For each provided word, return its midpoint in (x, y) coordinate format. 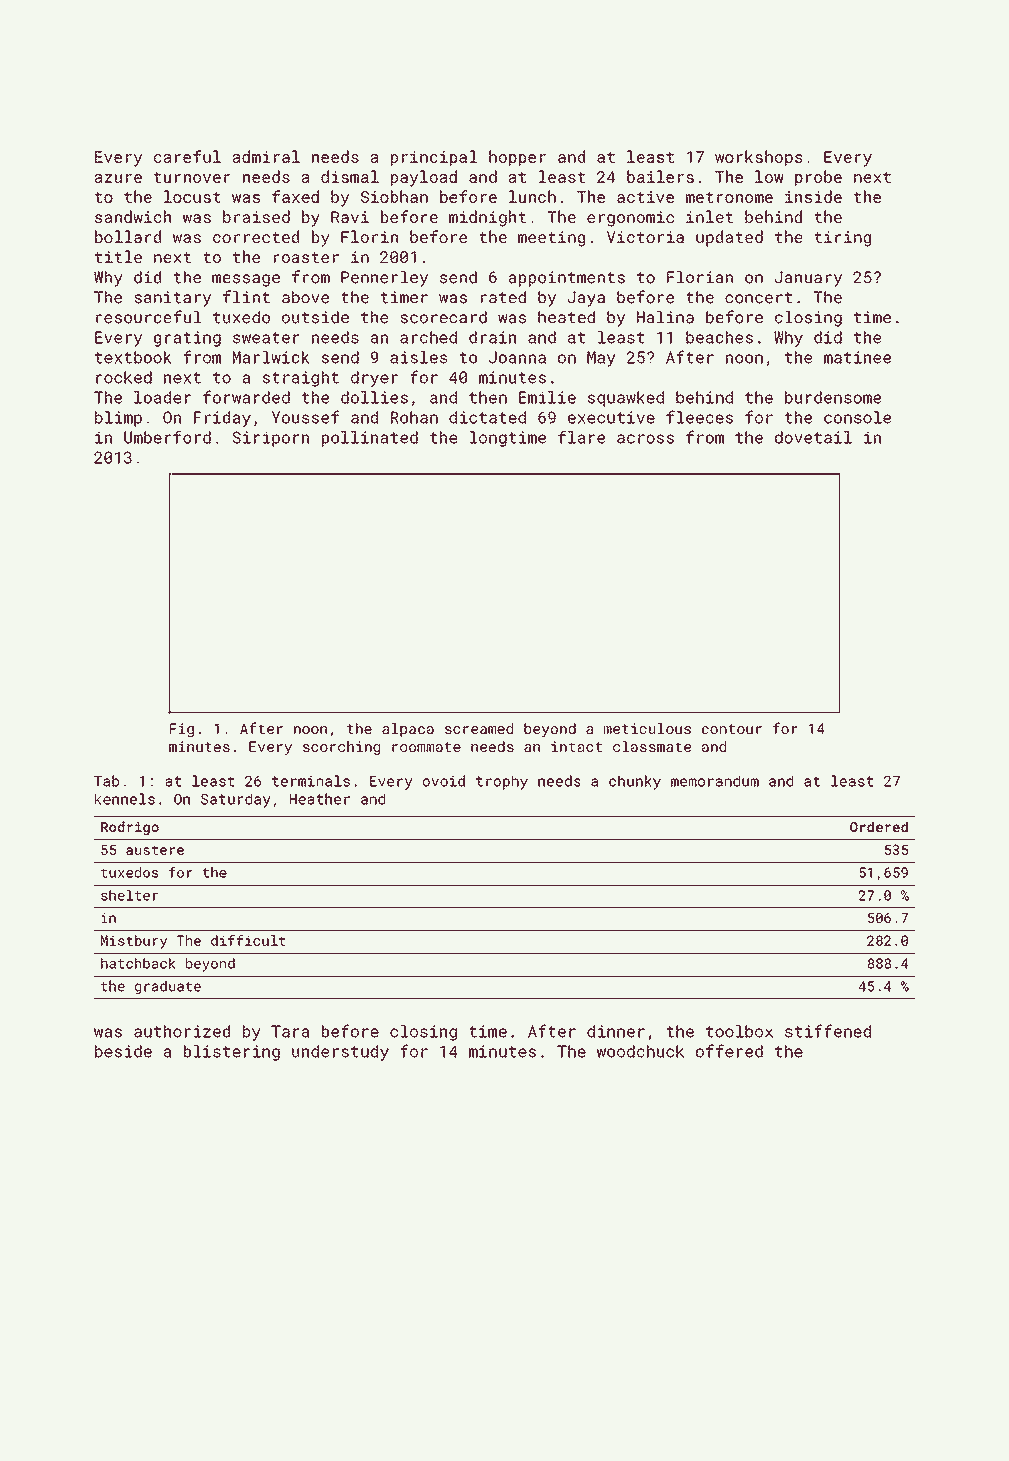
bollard (128, 236)
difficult (248, 940)
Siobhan (394, 196)
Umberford (167, 437)
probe (818, 178)
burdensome (833, 397)
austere (155, 850)
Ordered (879, 827)
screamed (479, 728)
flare (581, 437)
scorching (341, 748)
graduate (168, 987)
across (645, 439)
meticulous (647, 728)
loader (162, 397)
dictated (487, 417)
